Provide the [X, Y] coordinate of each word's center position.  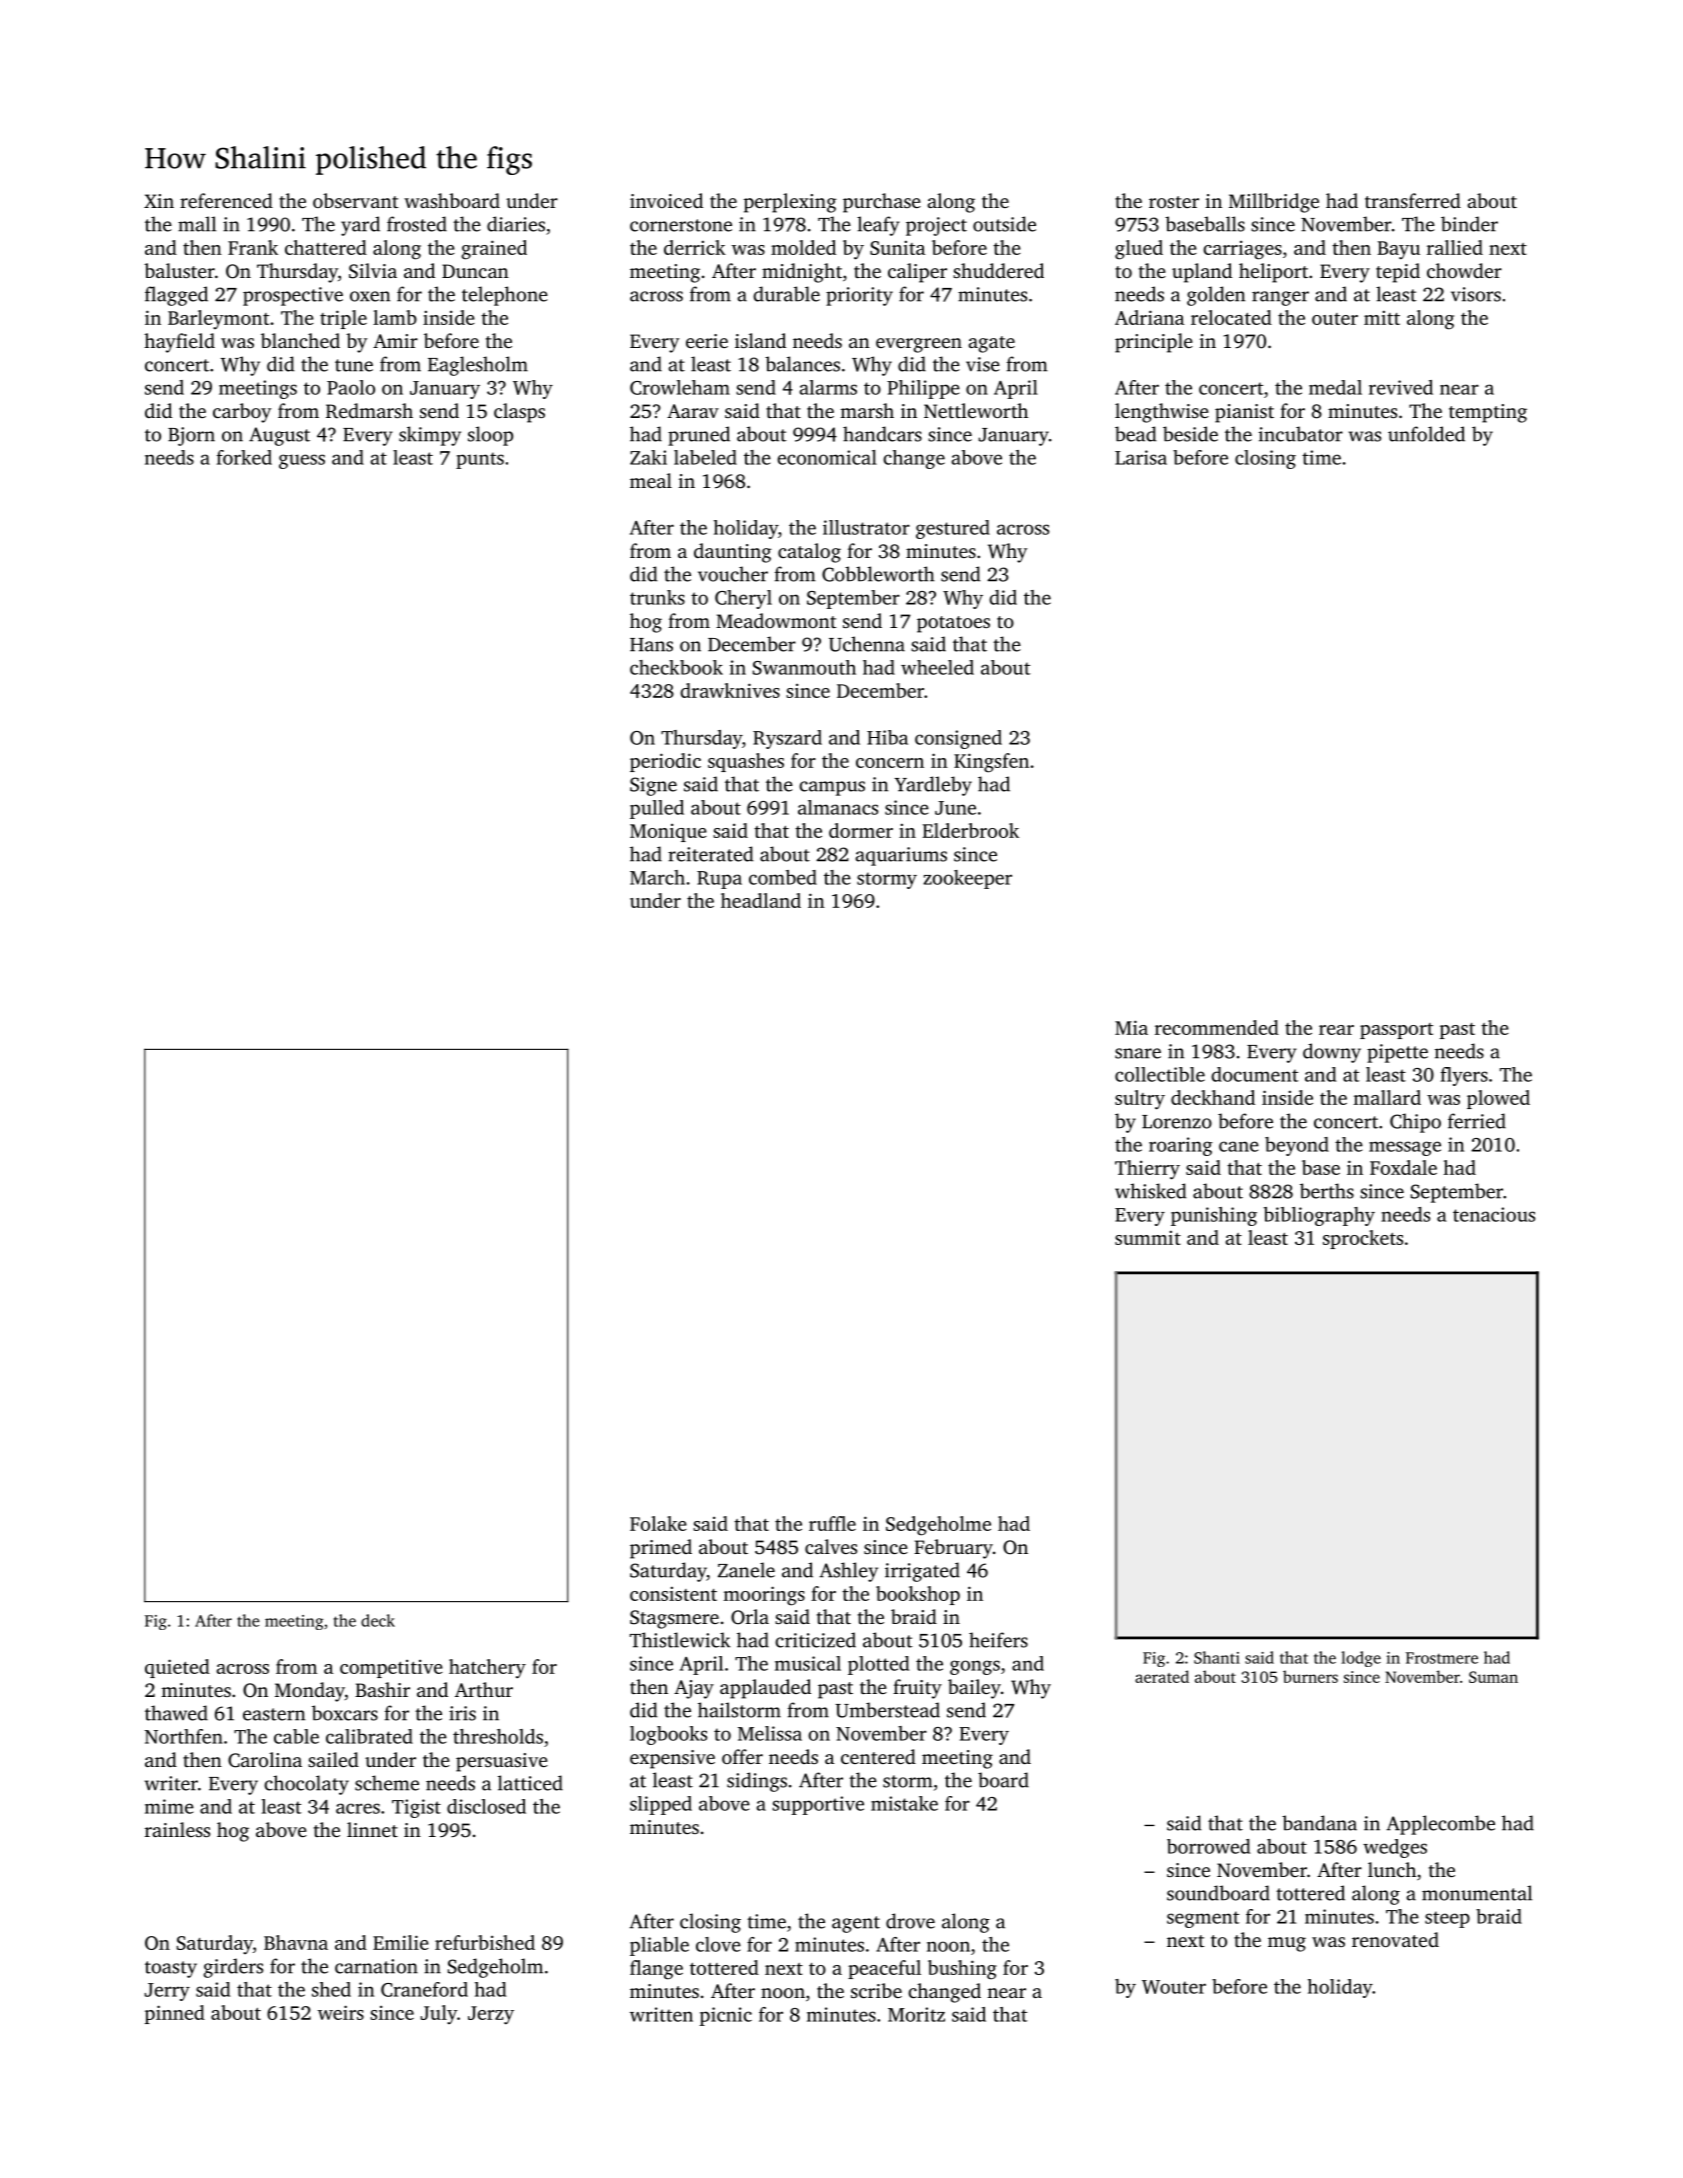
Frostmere [1442, 1658]
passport [1396, 1031]
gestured [953, 529]
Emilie [401, 1942]
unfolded [1426, 434]
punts [480, 460]
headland [761, 900]
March [657, 877]
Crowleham [680, 387]
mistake [904, 1803]
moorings [764, 1596]
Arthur [484, 1689]
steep [1447, 1919]
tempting [1488, 413]
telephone [505, 296]
